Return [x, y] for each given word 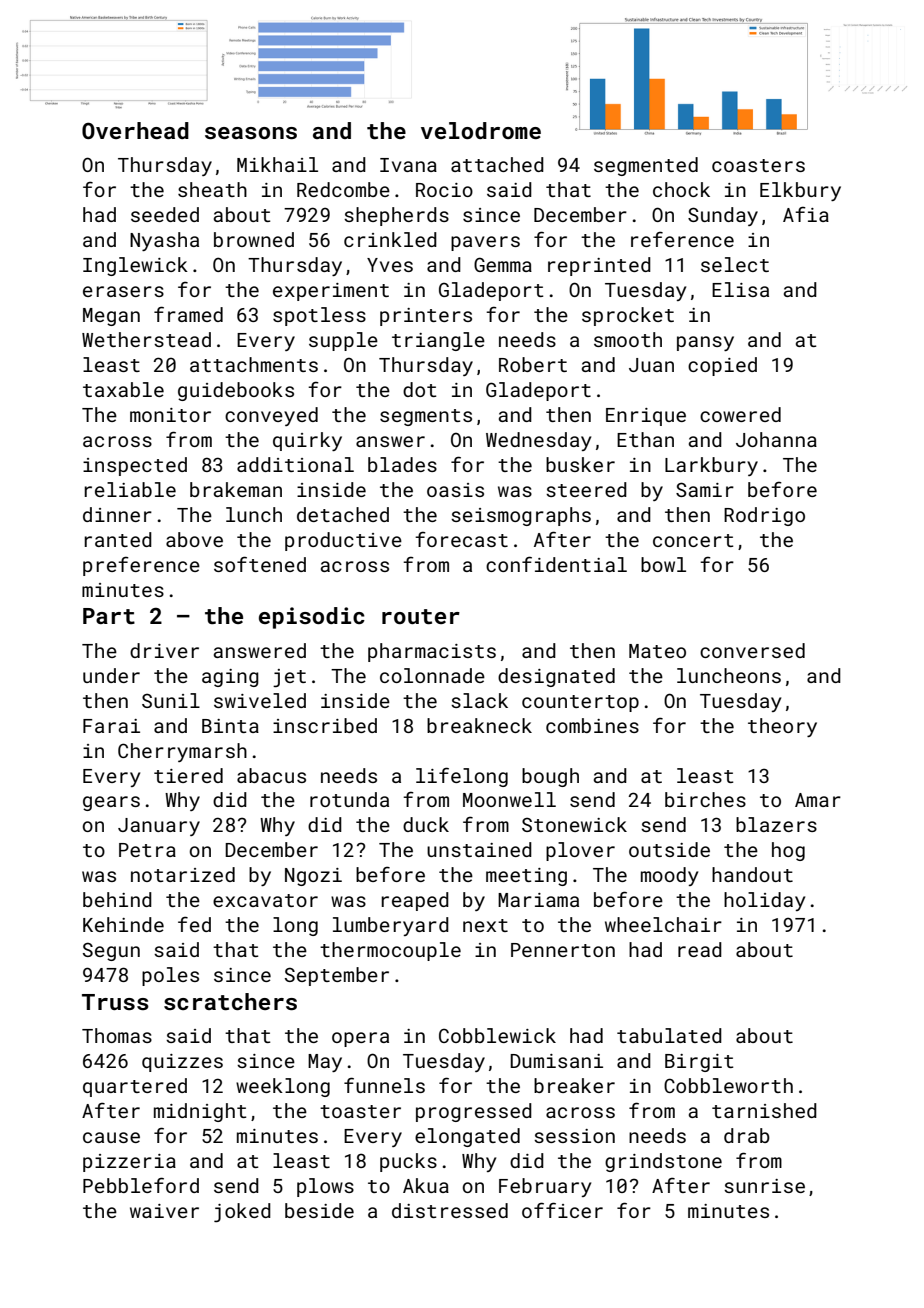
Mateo [657, 651]
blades [402, 464]
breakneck [479, 725]
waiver [164, 1211]
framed [188, 314]
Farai [111, 726]
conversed [752, 650]
